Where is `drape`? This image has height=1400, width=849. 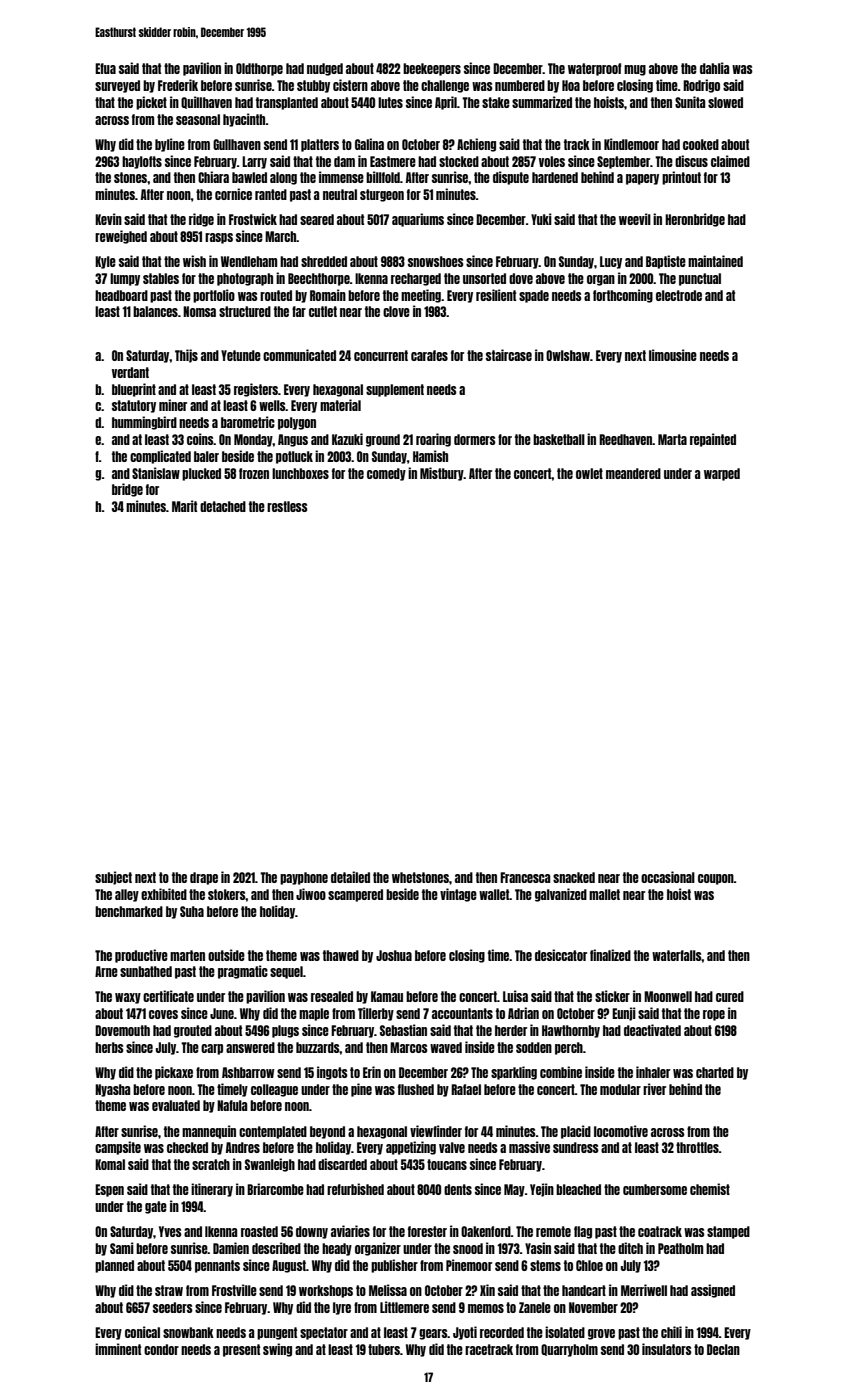
drape is located at coordinates (204, 878).
